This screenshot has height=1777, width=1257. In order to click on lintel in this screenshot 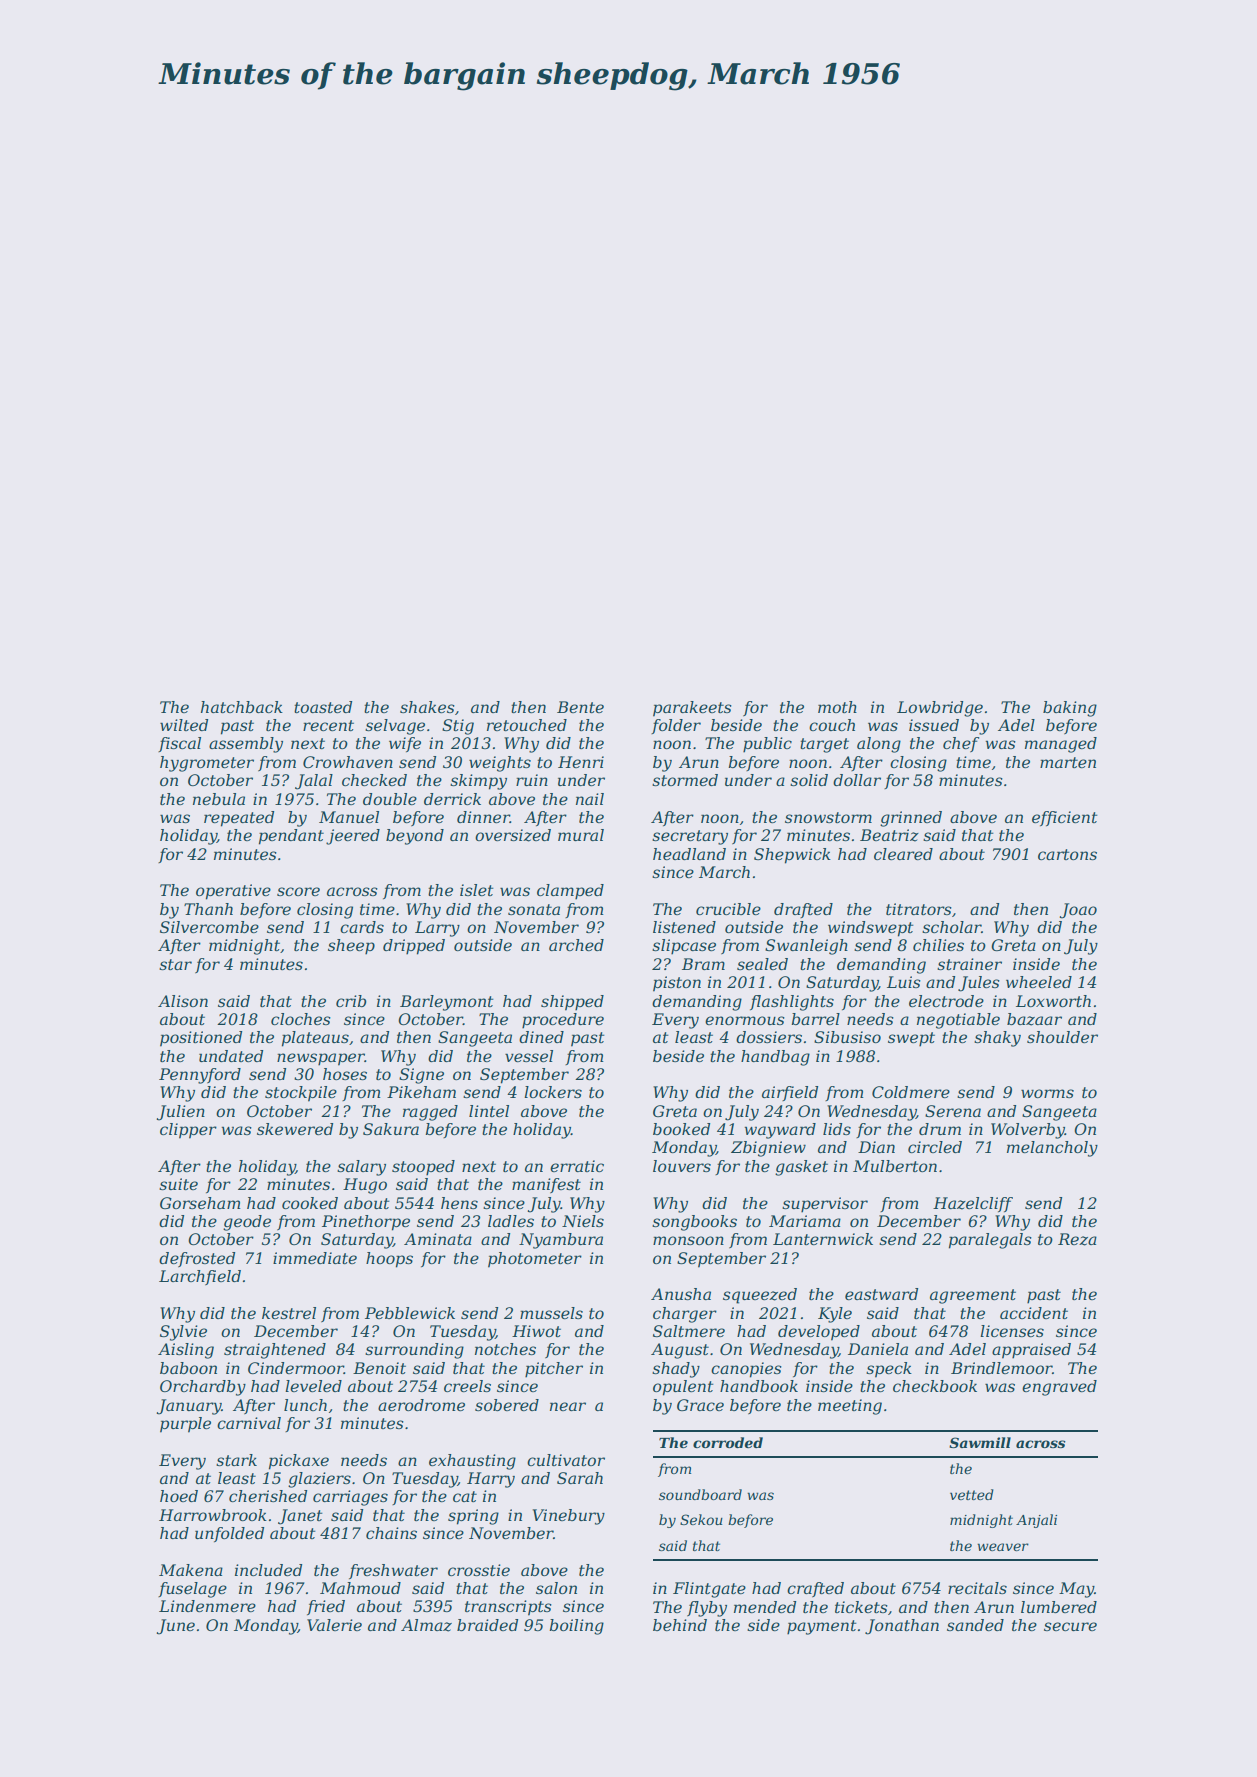, I will do `click(489, 1111)`.
